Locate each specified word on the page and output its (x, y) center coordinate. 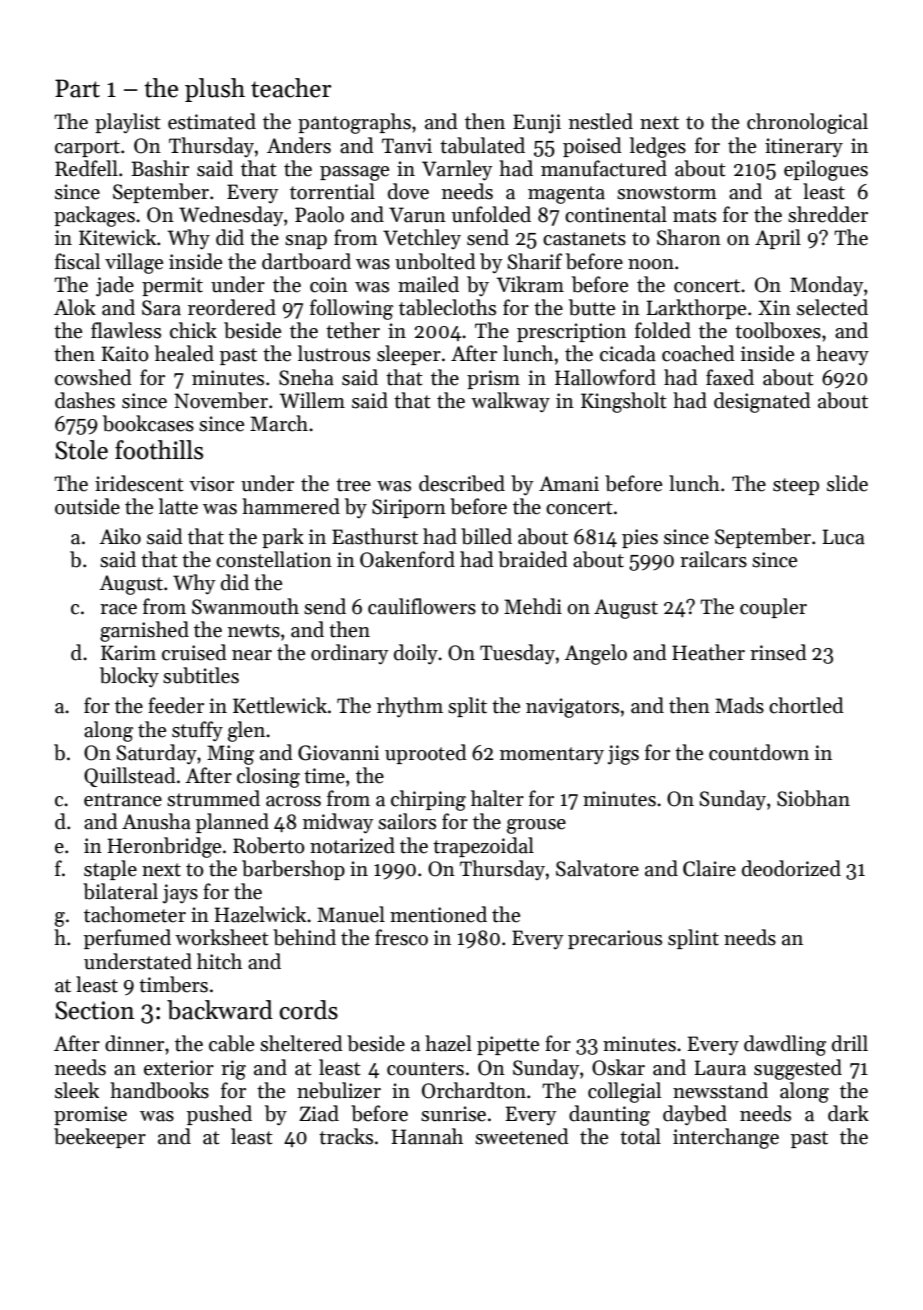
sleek (77, 1090)
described (462, 483)
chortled (806, 705)
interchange (726, 1138)
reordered (232, 307)
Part (77, 88)
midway (338, 823)
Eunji (537, 124)
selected (832, 307)
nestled (601, 121)
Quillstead (130, 777)
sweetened (522, 1136)
